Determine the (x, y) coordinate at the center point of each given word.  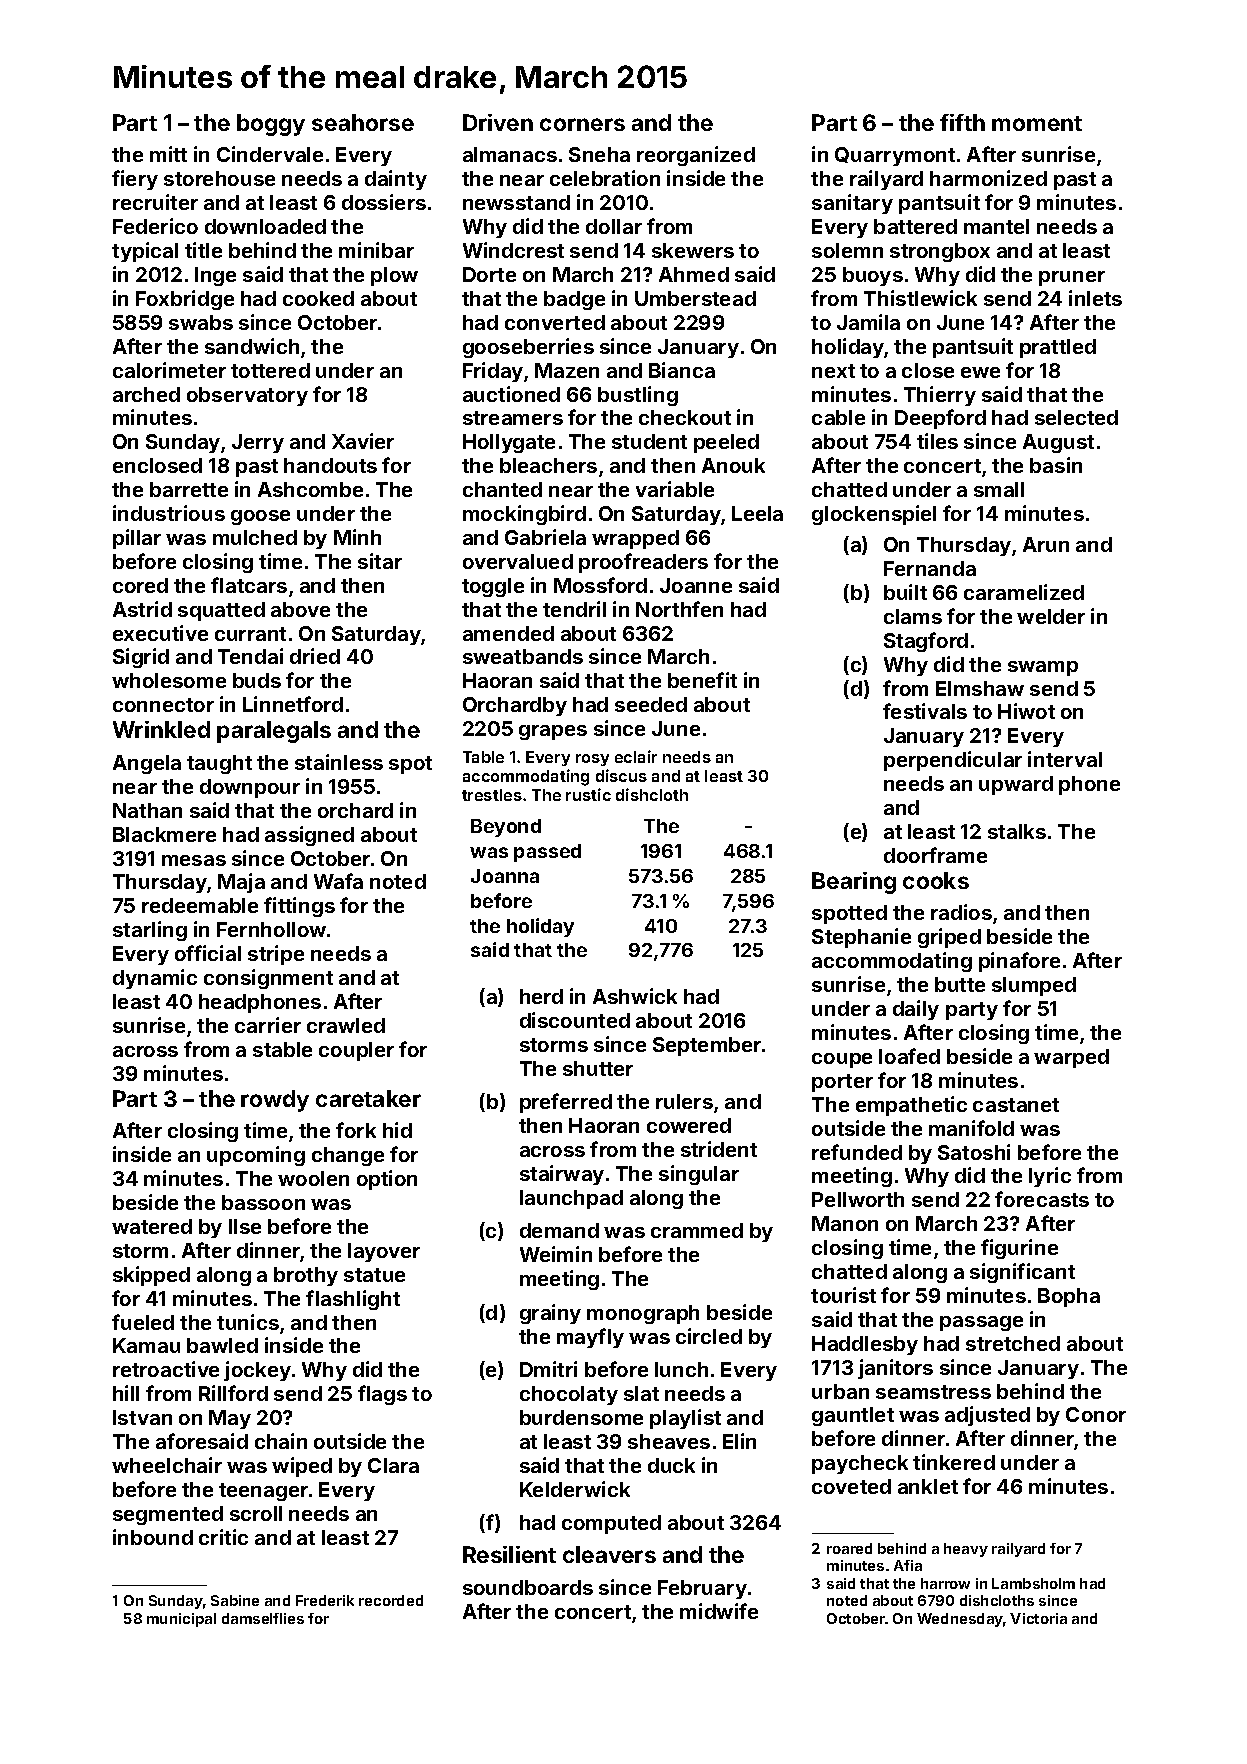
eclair (636, 756)
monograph (643, 1314)
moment (1037, 123)
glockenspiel (874, 515)
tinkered (954, 1462)
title (203, 250)
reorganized (696, 156)
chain (281, 1441)
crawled (346, 1025)
